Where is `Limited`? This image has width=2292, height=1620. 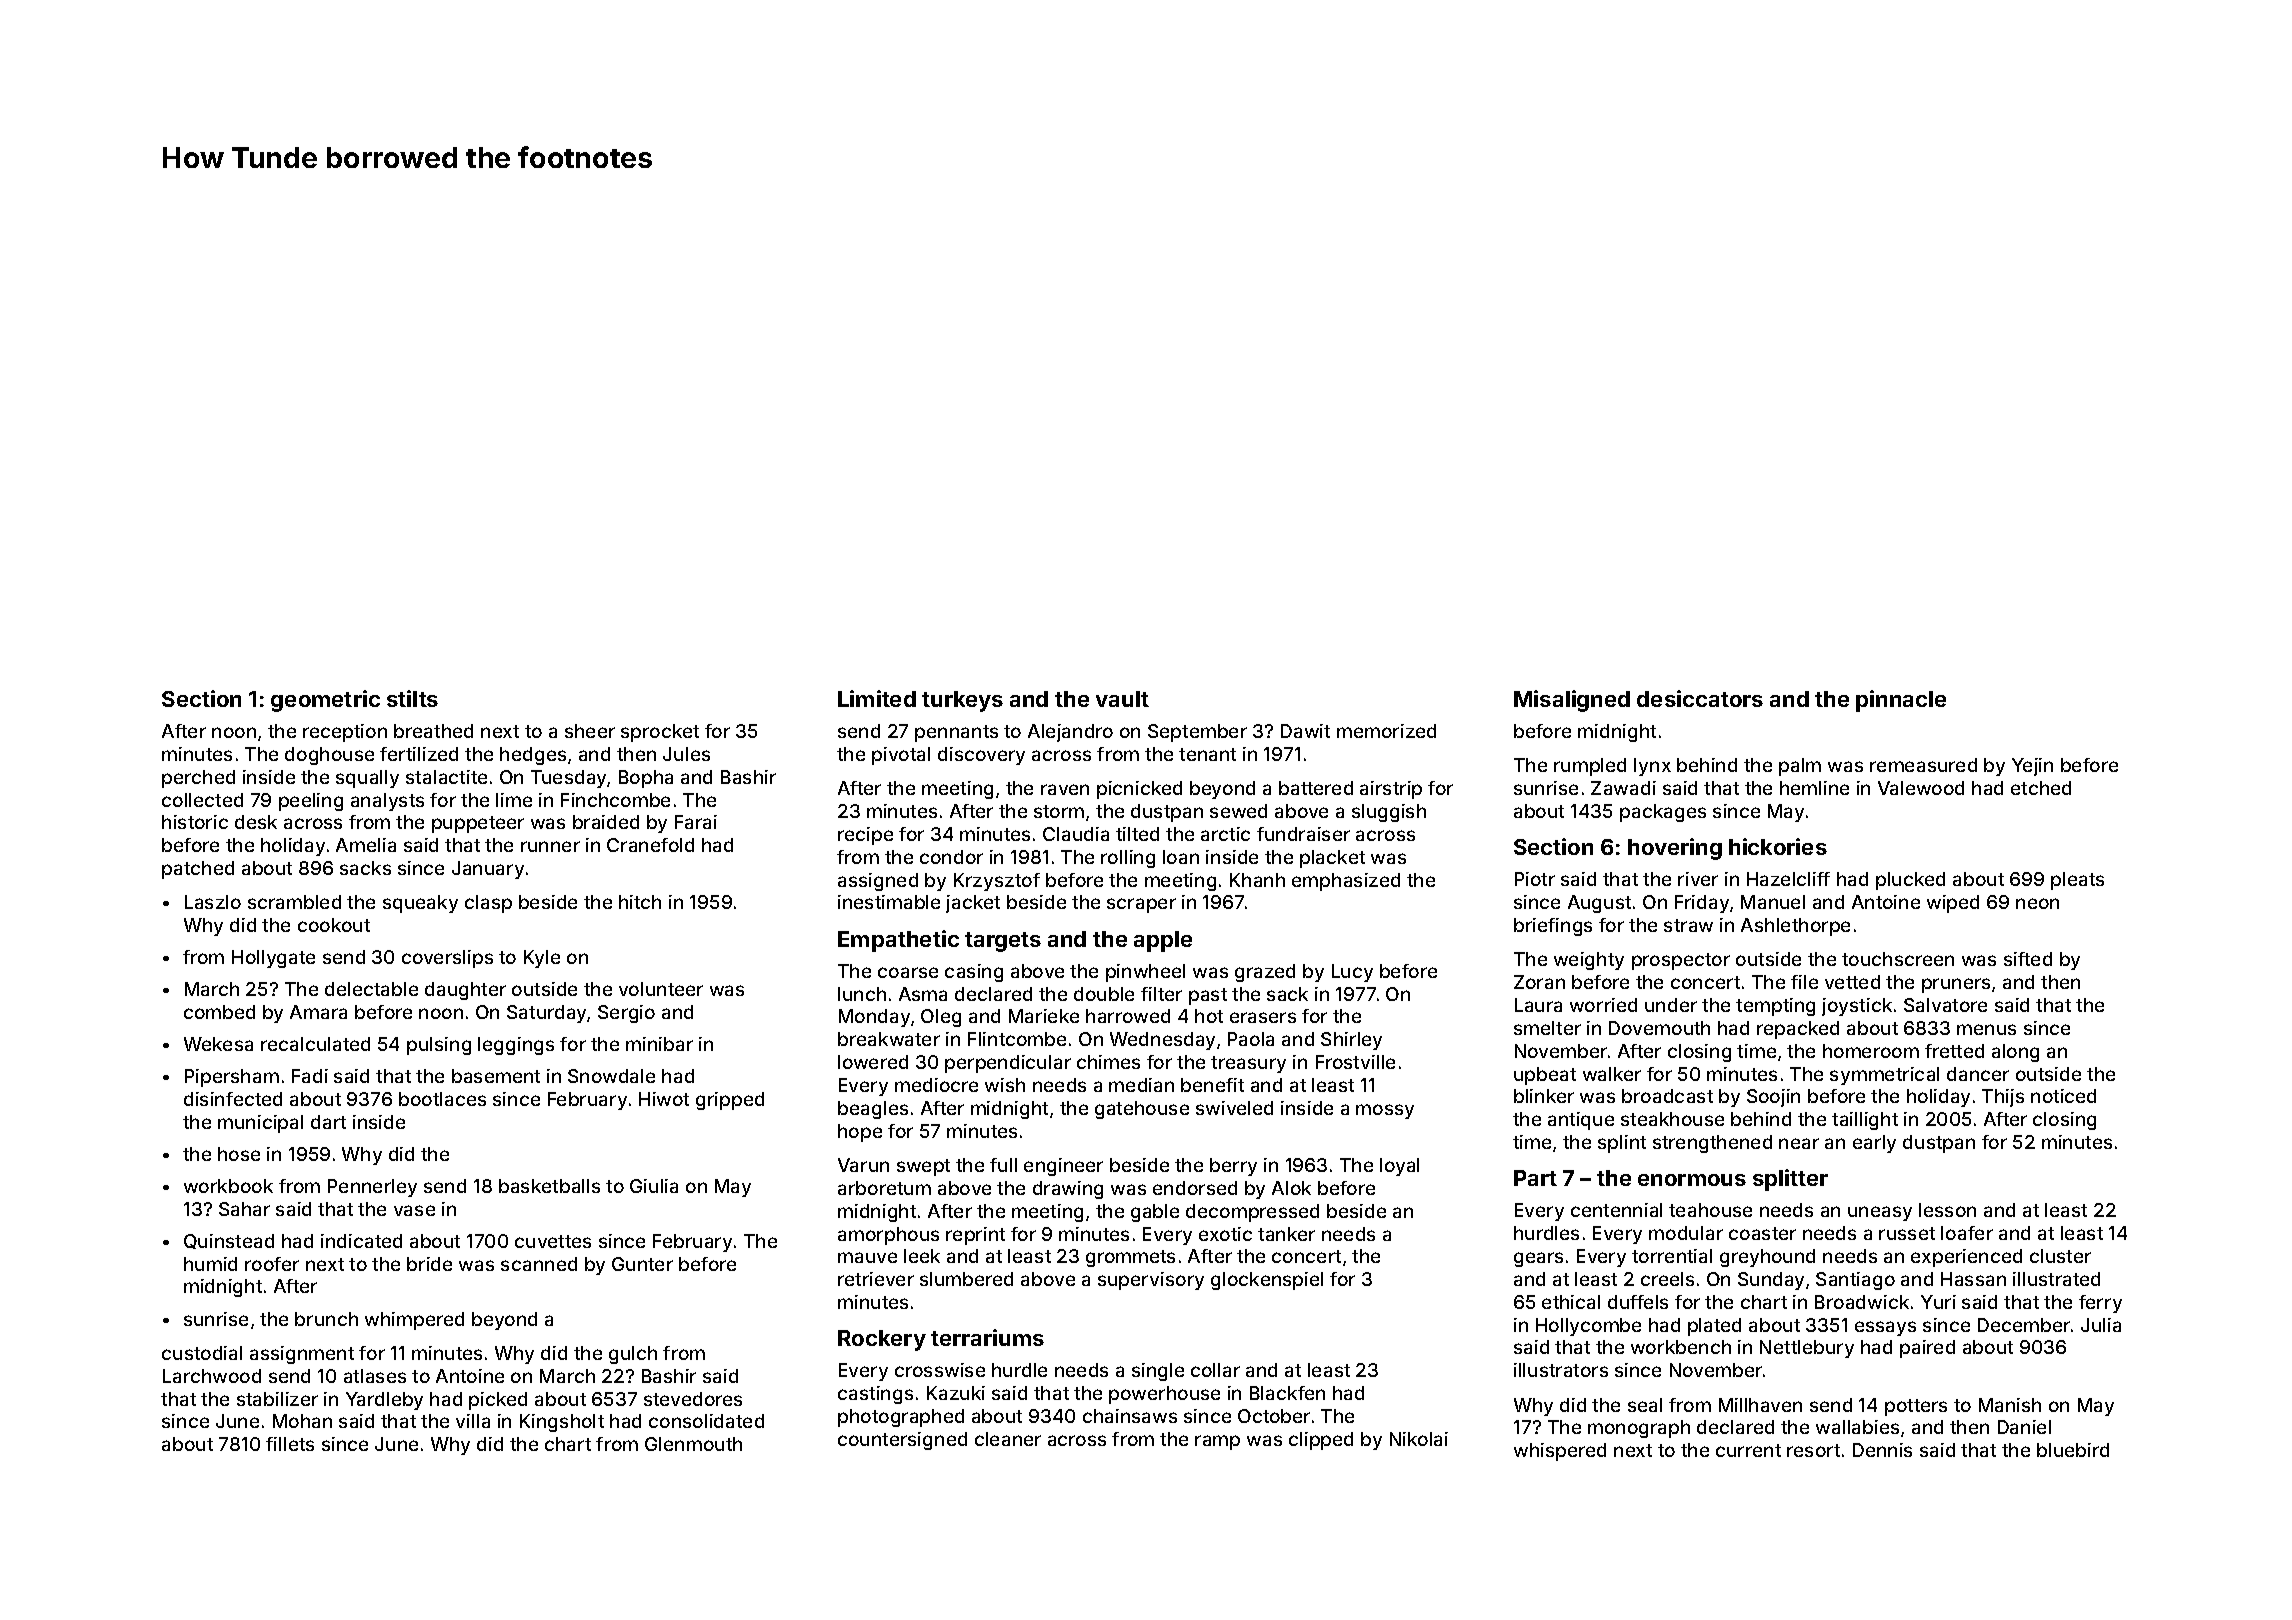 Limited is located at coordinates (877, 698).
